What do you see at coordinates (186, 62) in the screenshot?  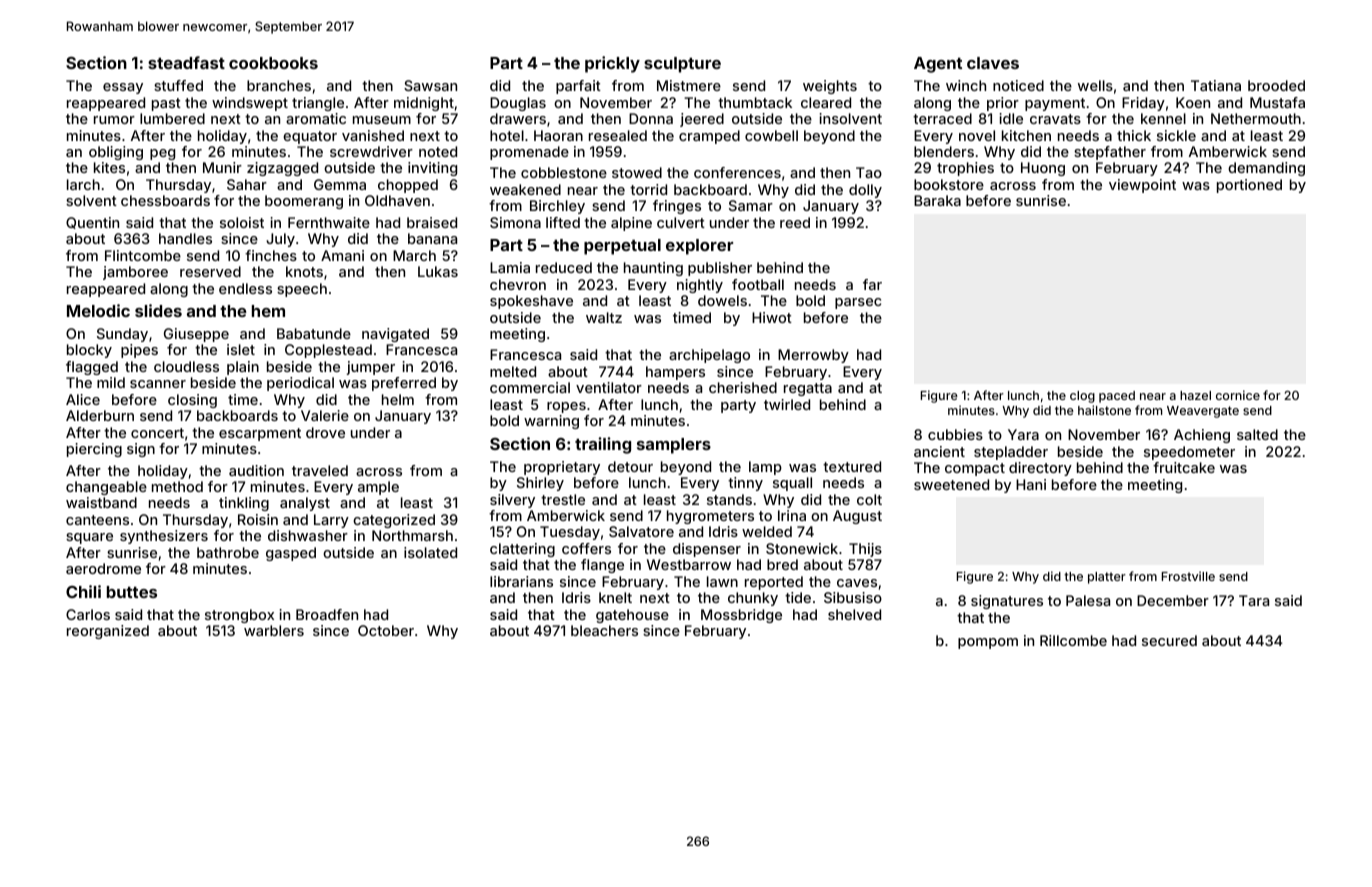 I see `steadfast` at bounding box center [186, 62].
